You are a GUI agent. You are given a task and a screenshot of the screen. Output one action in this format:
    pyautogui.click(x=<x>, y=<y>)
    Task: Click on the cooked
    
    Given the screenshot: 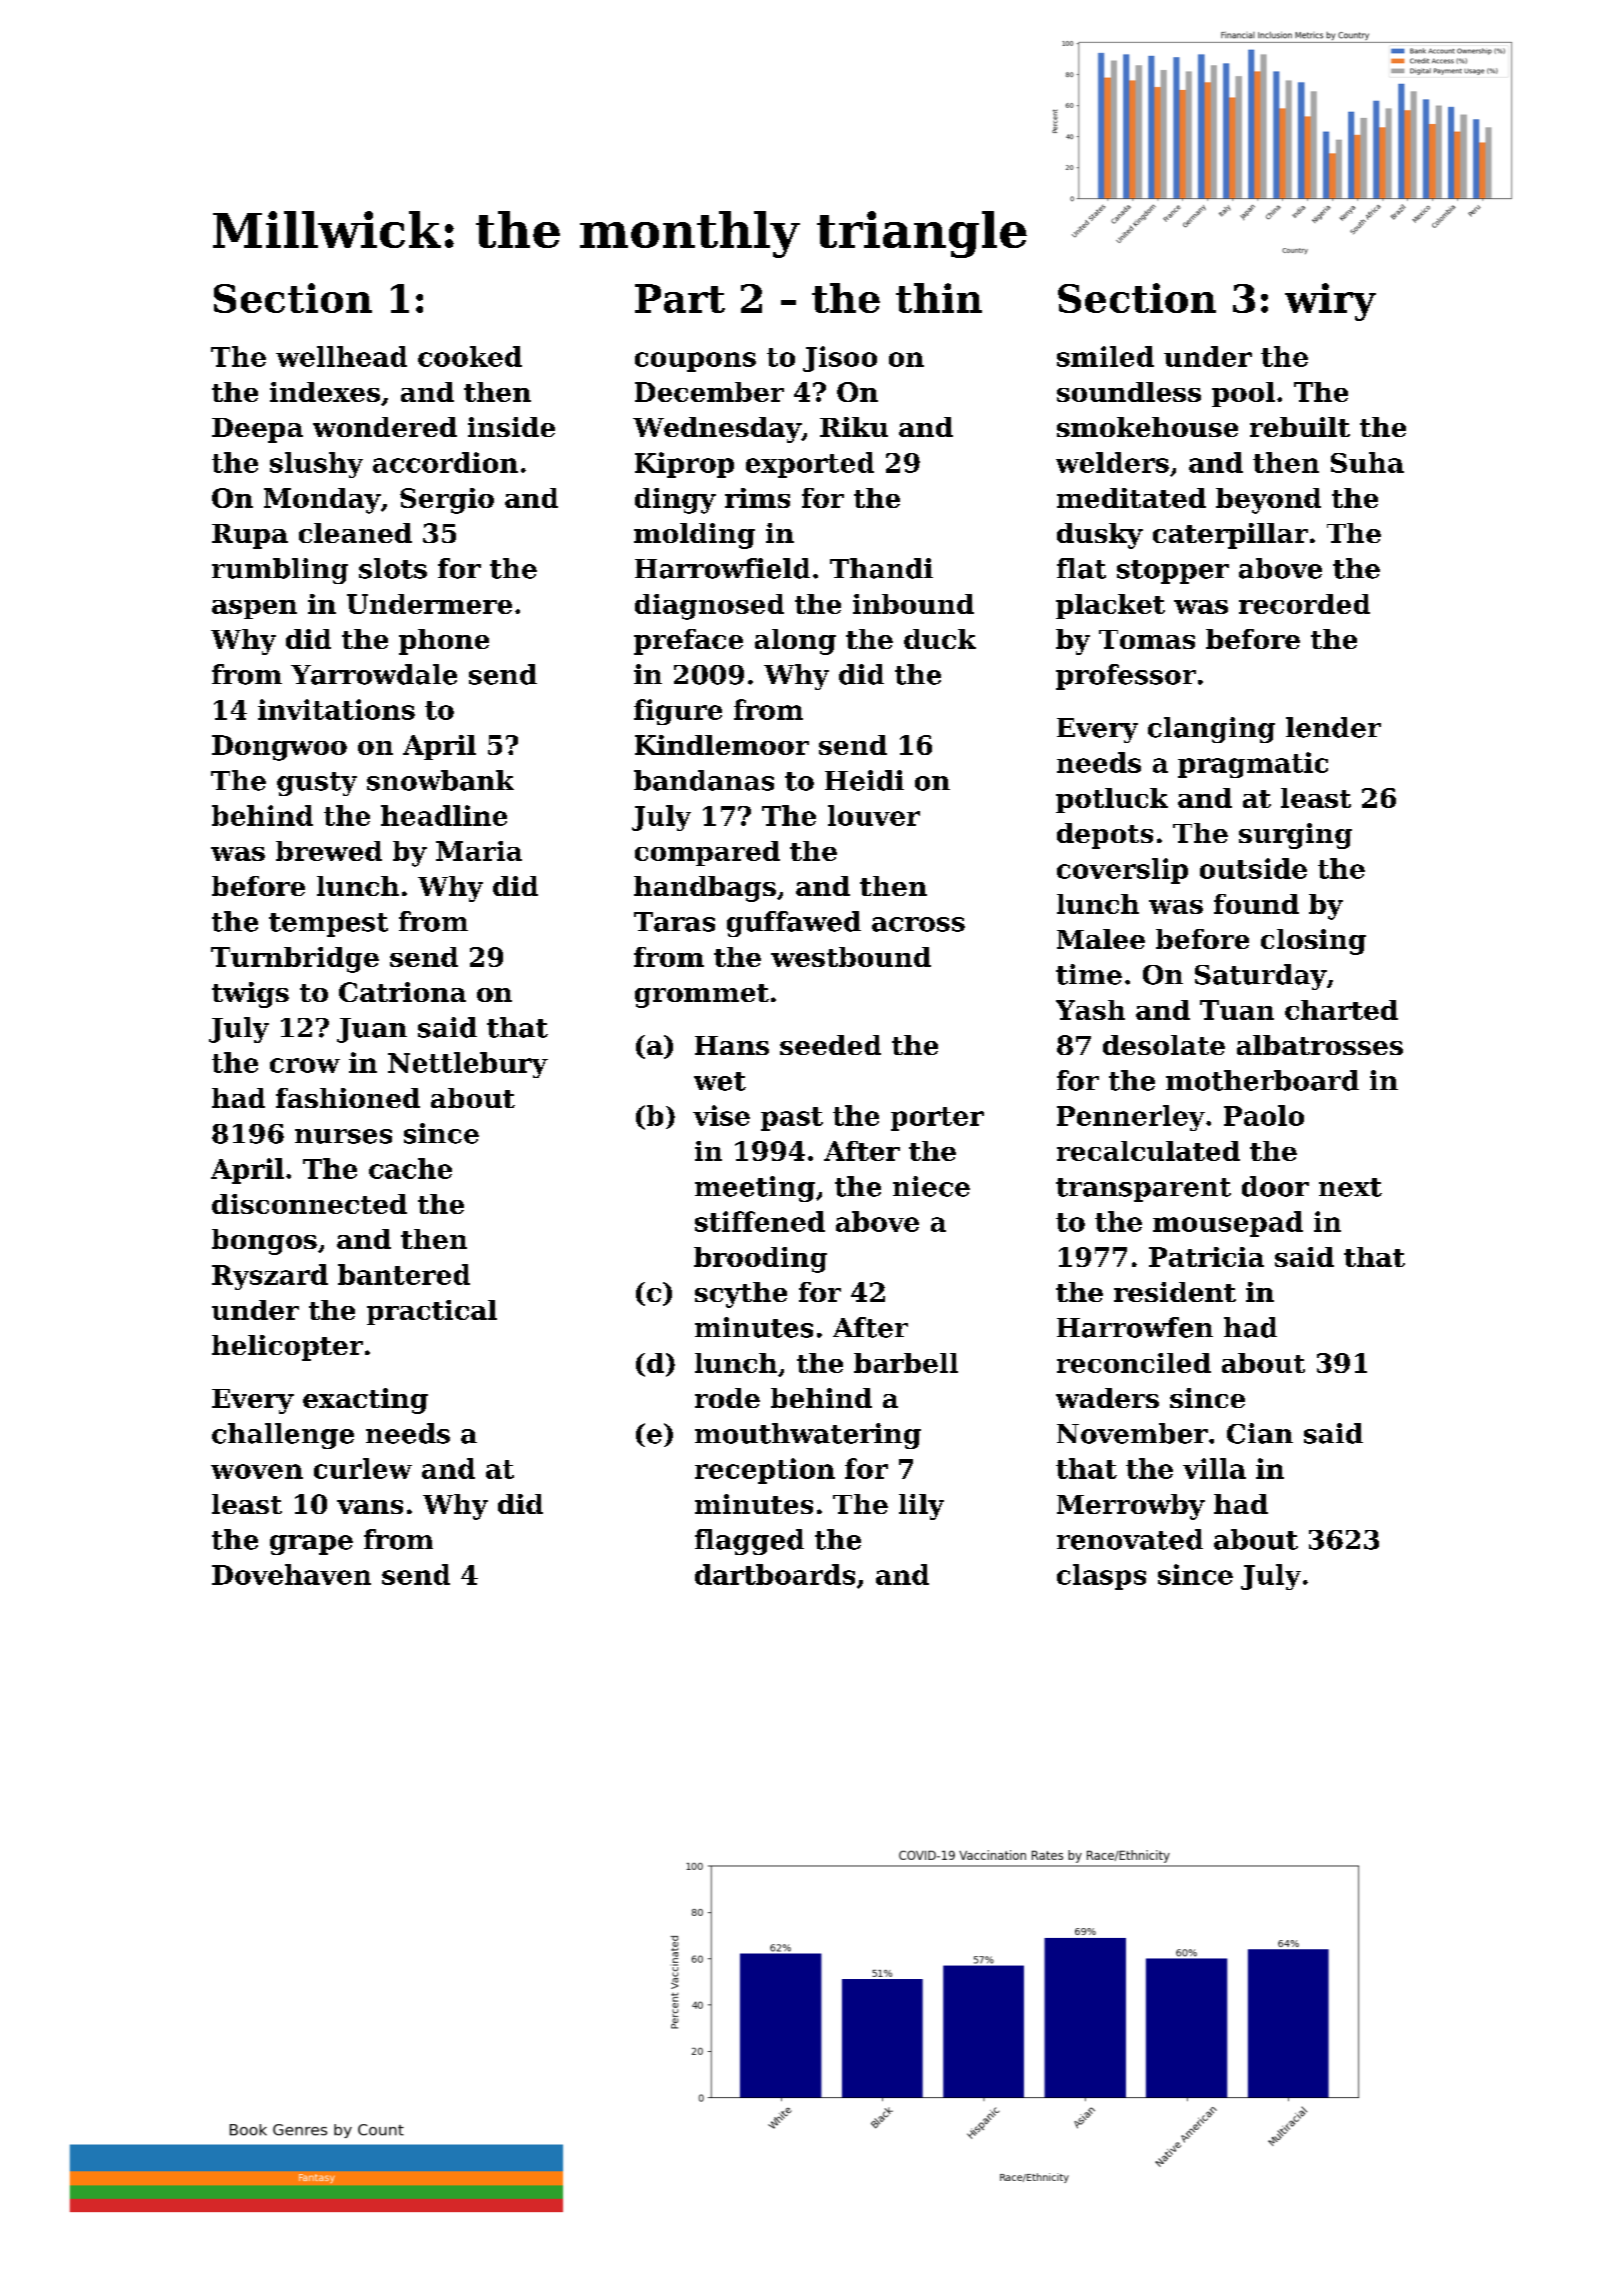 What is the action you would take?
    pyautogui.click(x=470, y=356)
